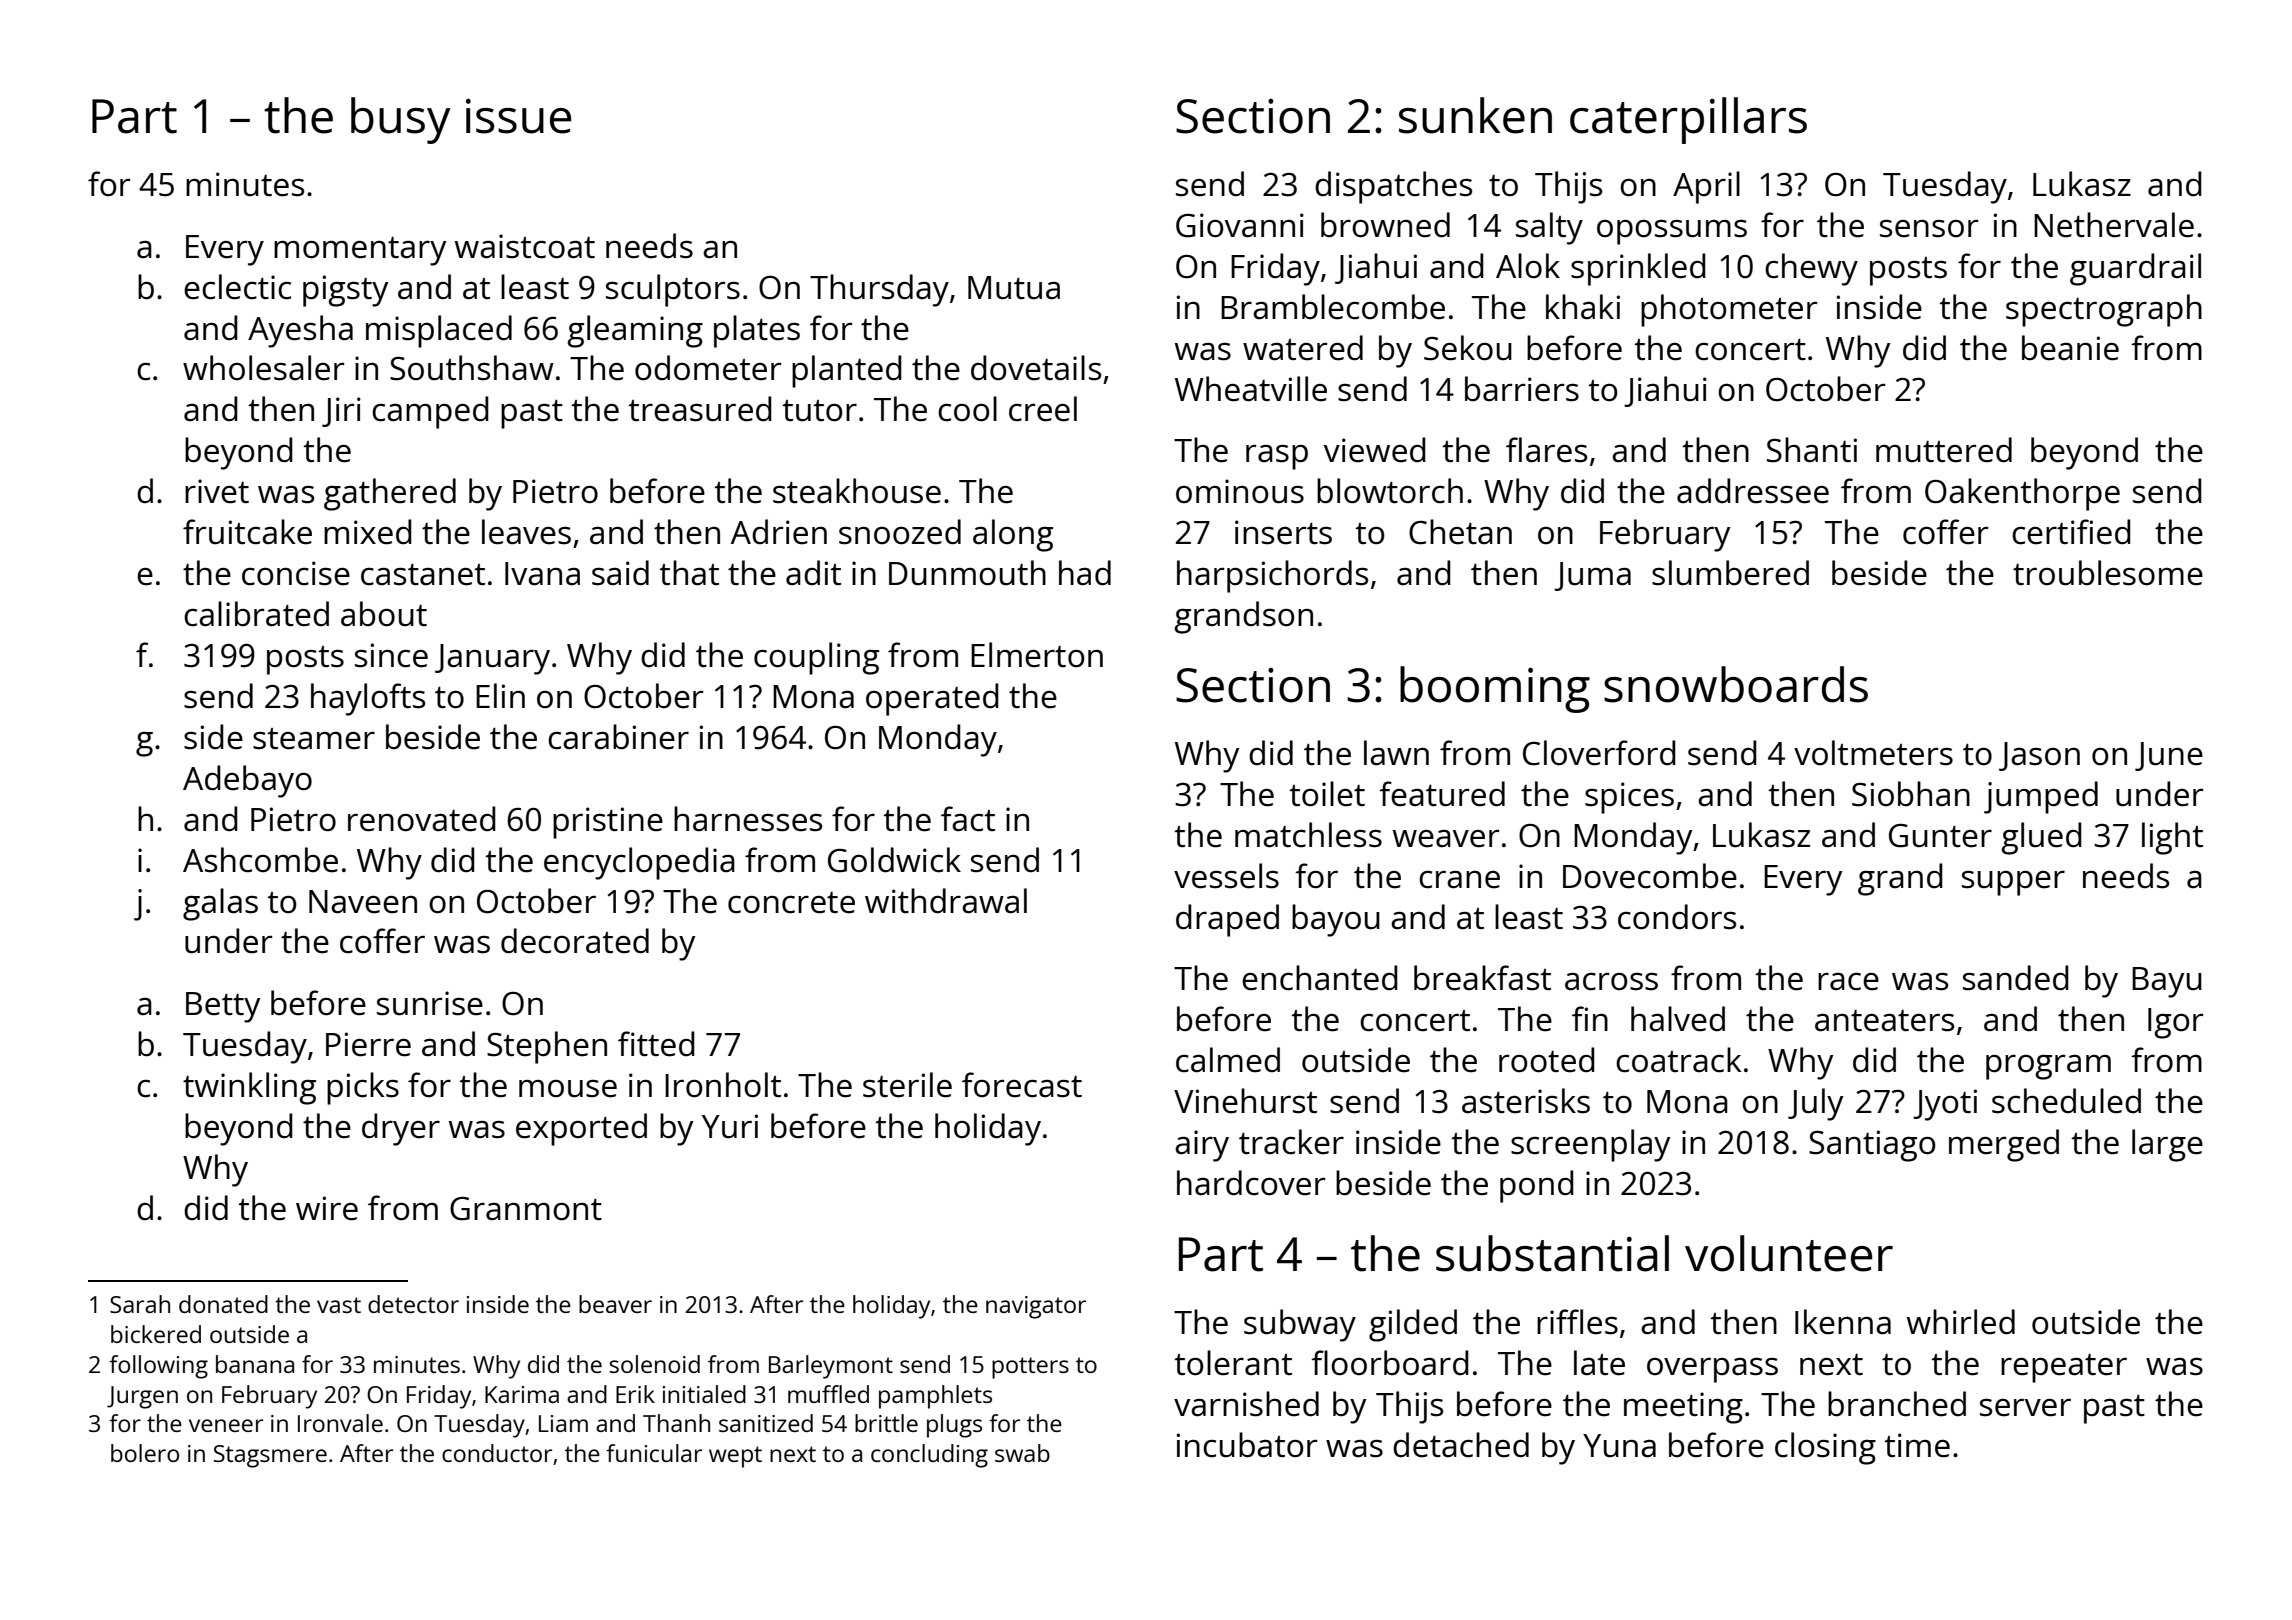 Image resolution: width=2292 pixels, height=1620 pixels. Describe the element at coordinates (518, 116) in the screenshot. I see `issue` at that location.
